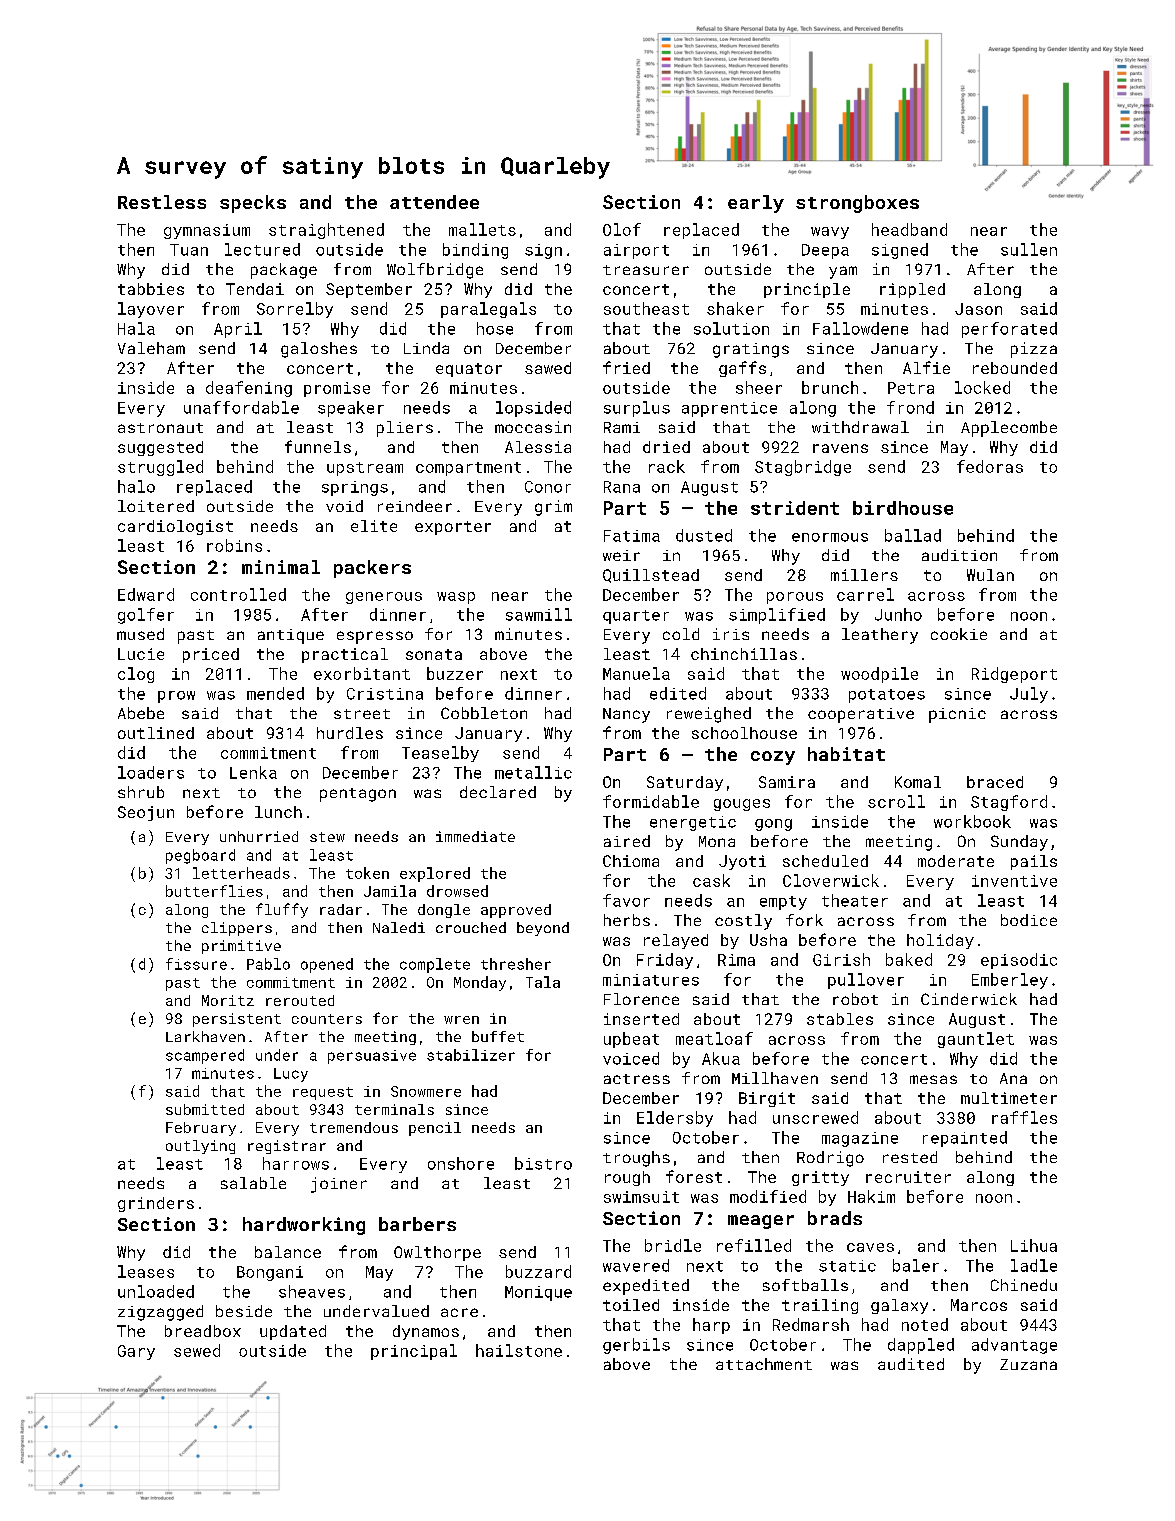 The width and height of the screenshot is (1175, 1521). Describe the element at coordinates (743, 922) in the screenshot. I see `costly` at that location.
